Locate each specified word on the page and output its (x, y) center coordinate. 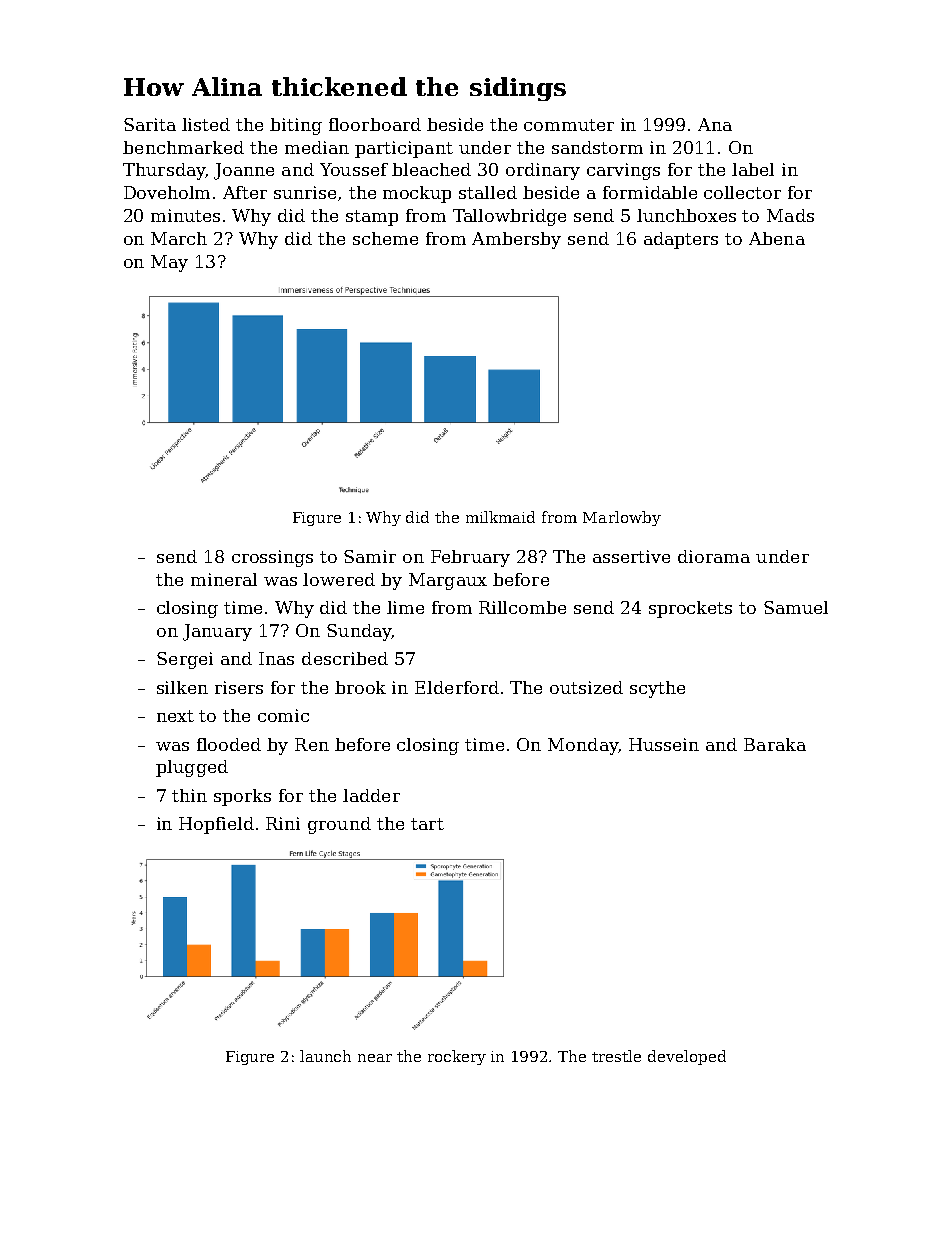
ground (339, 825)
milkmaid (500, 517)
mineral (224, 579)
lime (405, 607)
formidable (650, 192)
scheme (385, 238)
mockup (417, 194)
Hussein (664, 744)
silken (182, 687)
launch (325, 1056)
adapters (681, 240)
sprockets (690, 609)
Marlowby (622, 518)
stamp (372, 218)
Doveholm (167, 192)
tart (427, 824)
